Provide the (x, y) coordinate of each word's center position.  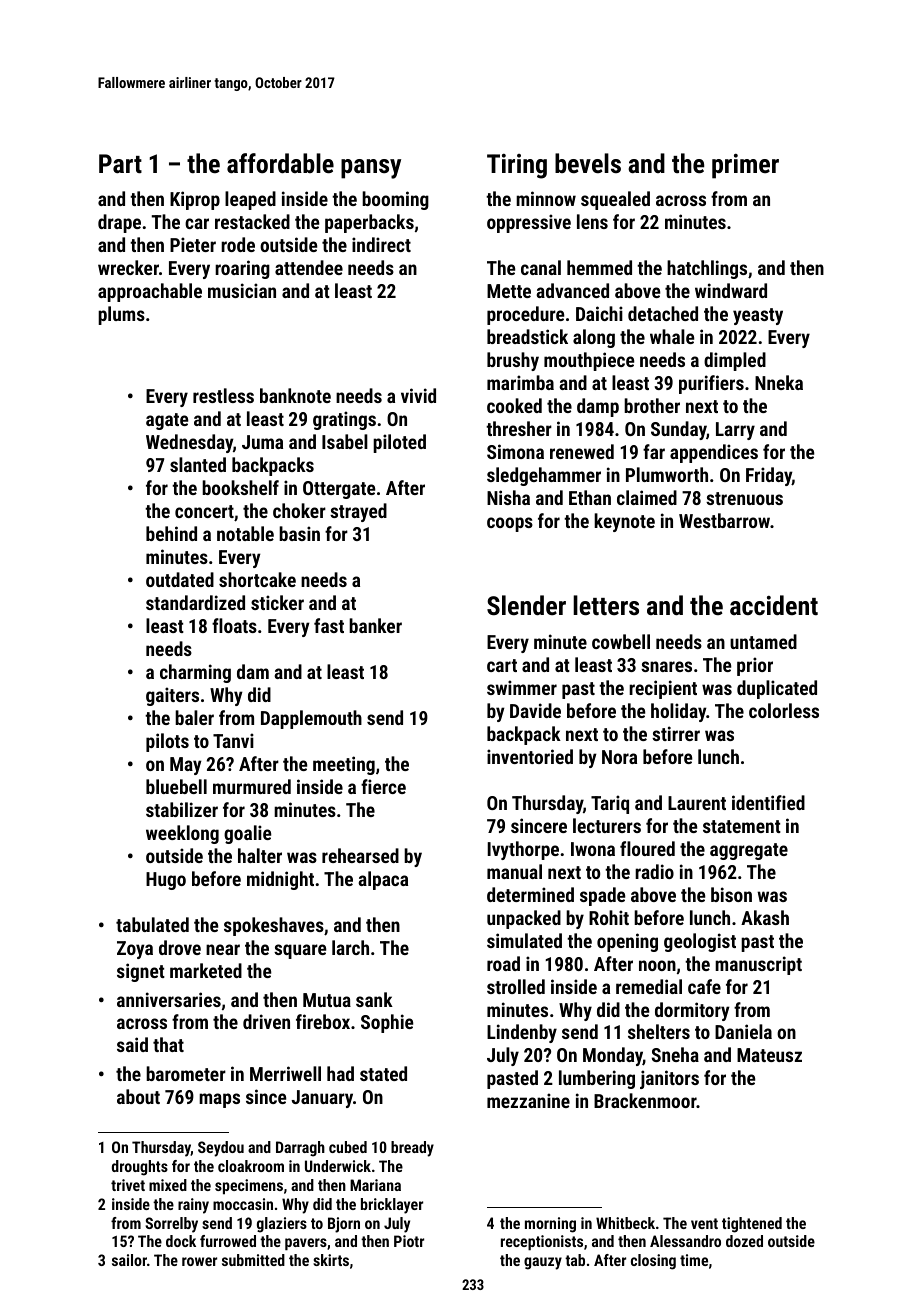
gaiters (172, 696)
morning (550, 1225)
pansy (371, 169)
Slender (526, 605)
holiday (678, 712)
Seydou (221, 1149)
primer (745, 166)
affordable (280, 163)
